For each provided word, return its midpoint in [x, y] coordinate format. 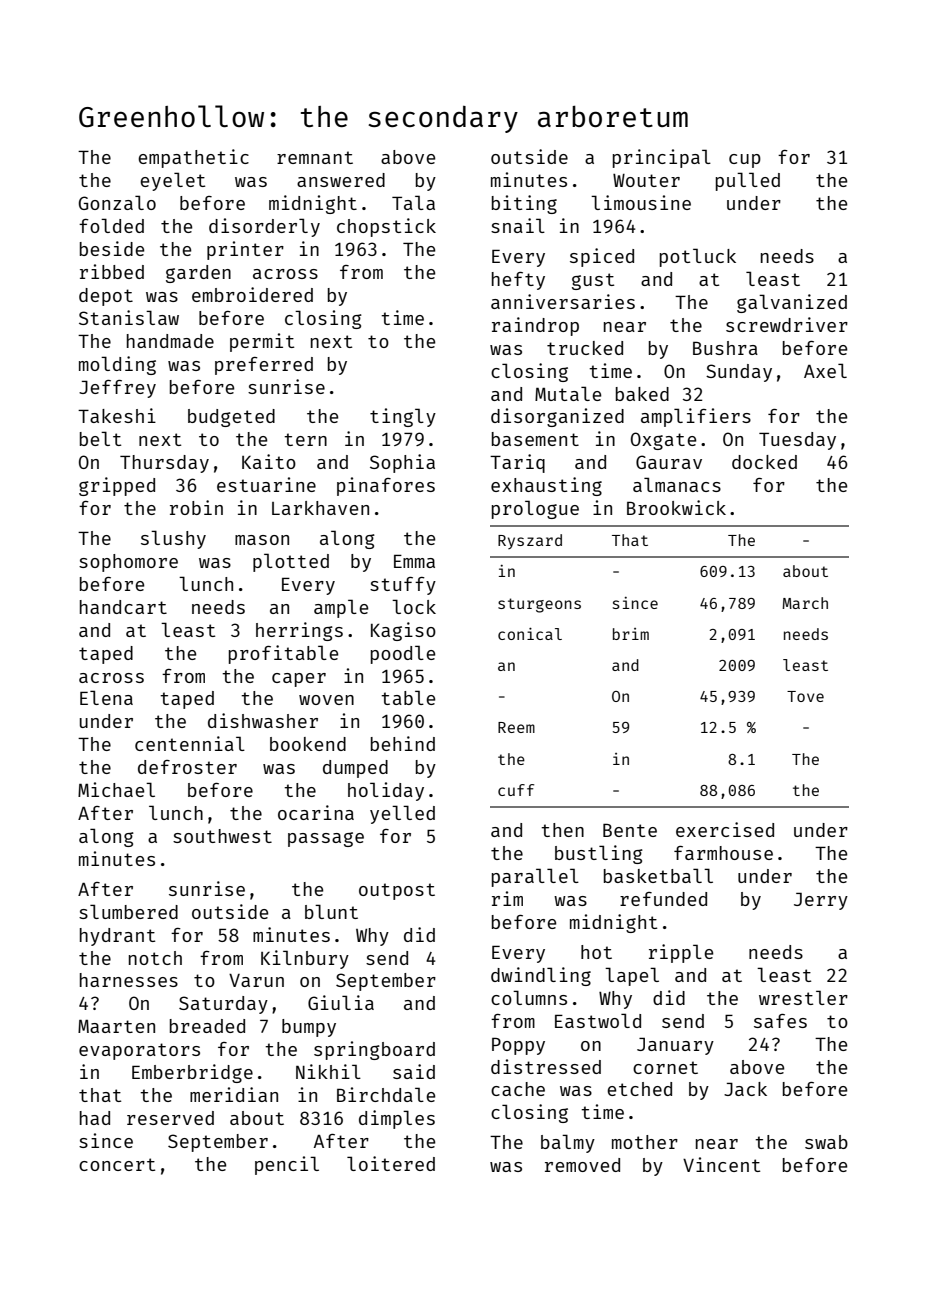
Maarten [116, 1026]
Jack [745, 1089]
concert [117, 1164]
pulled [748, 181]
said [414, 1071]
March [805, 603]
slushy [173, 539]
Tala [413, 202]
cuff [516, 790]
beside [112, 248]
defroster [187, 767]
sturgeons [539, 605]
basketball [658, 875]
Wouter [646, 180]
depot [106, 297]
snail [518, 225]
